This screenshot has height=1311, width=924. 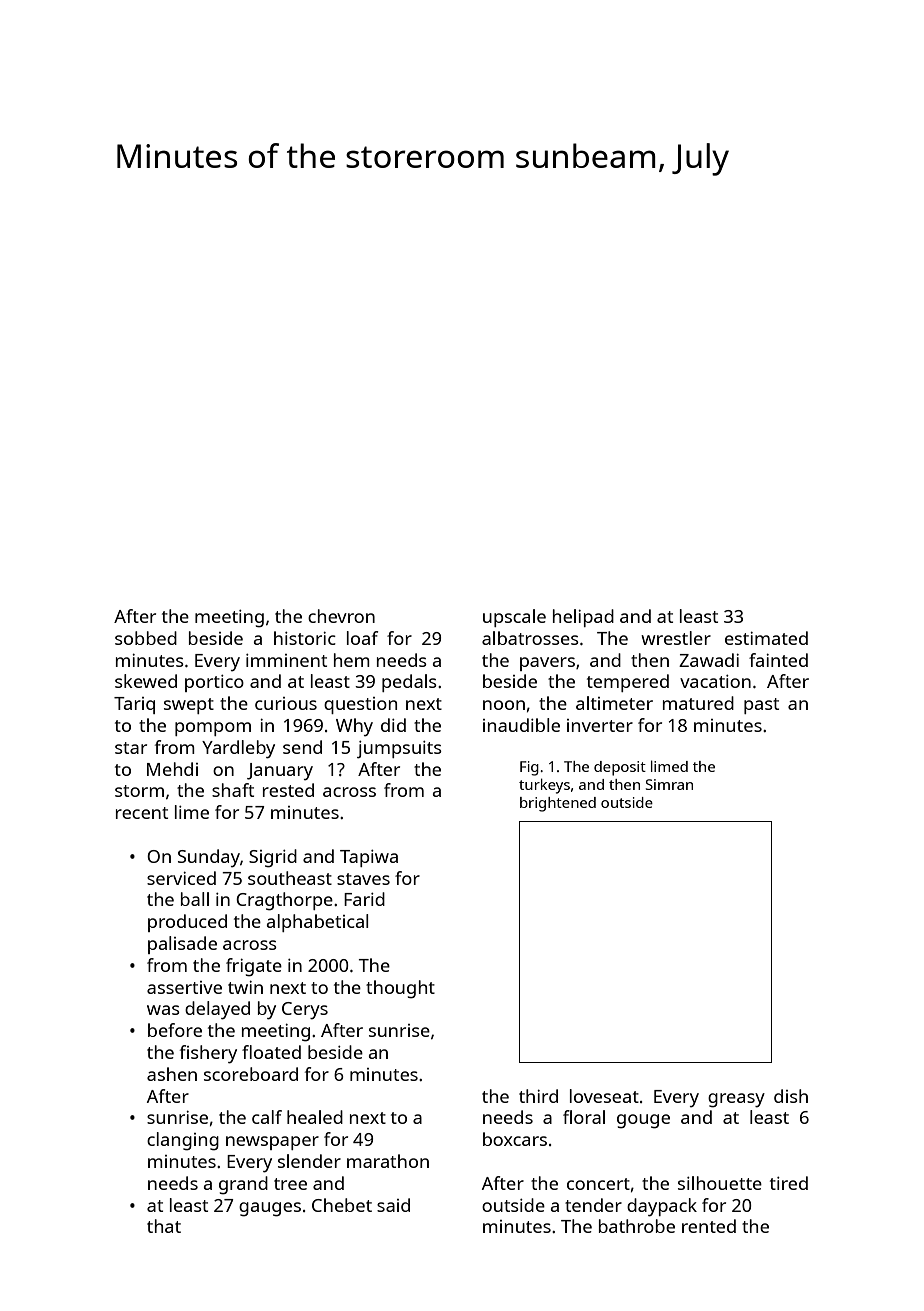 What do you see at coordinates (271, 1052) in the screenshot?
I see `floated` at bounding box center [271, 1052].
